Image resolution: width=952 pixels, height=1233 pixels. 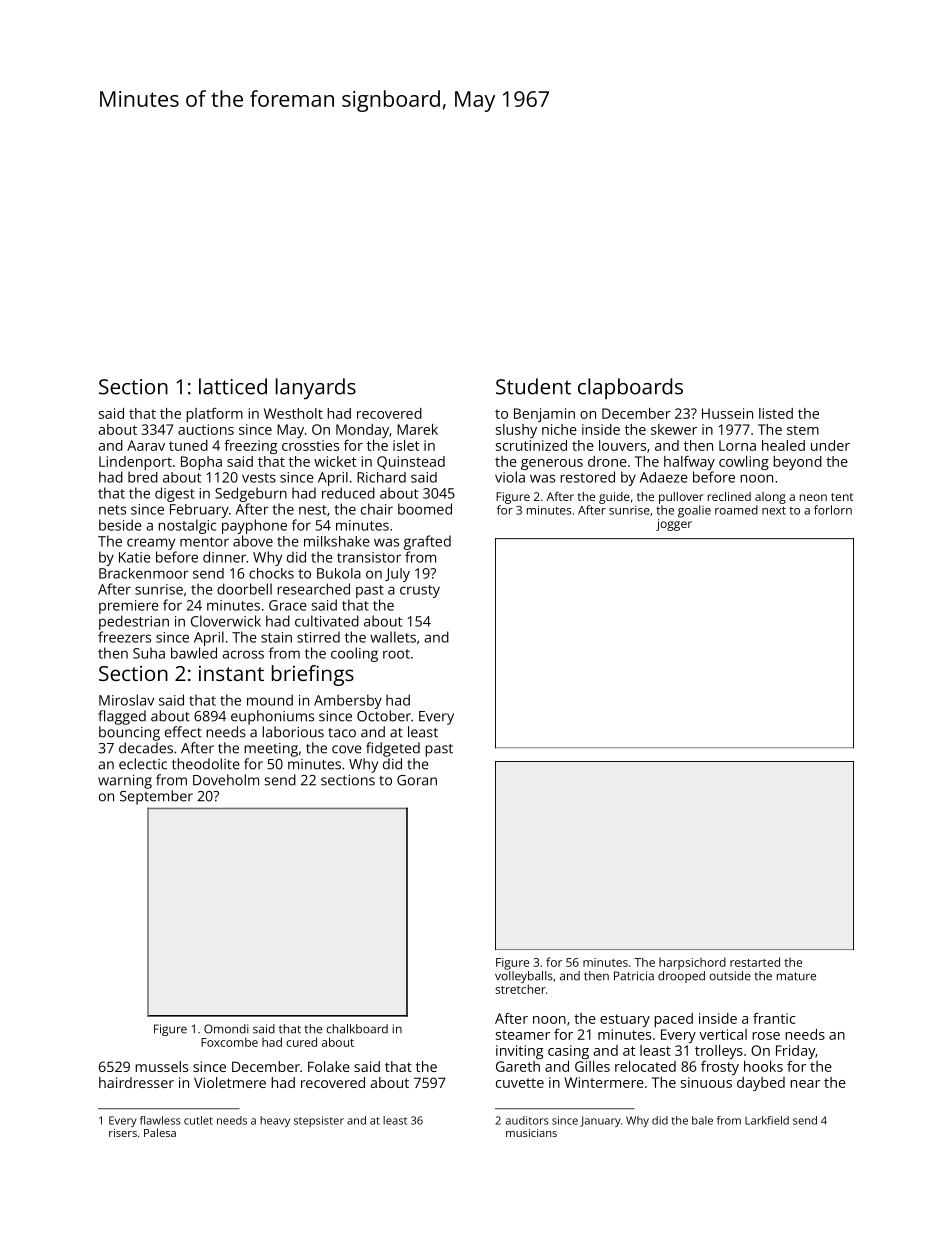 What do you see at coordinates (630, 388) in the document?
I see `clapboards` at bounding box center [630, 388].
